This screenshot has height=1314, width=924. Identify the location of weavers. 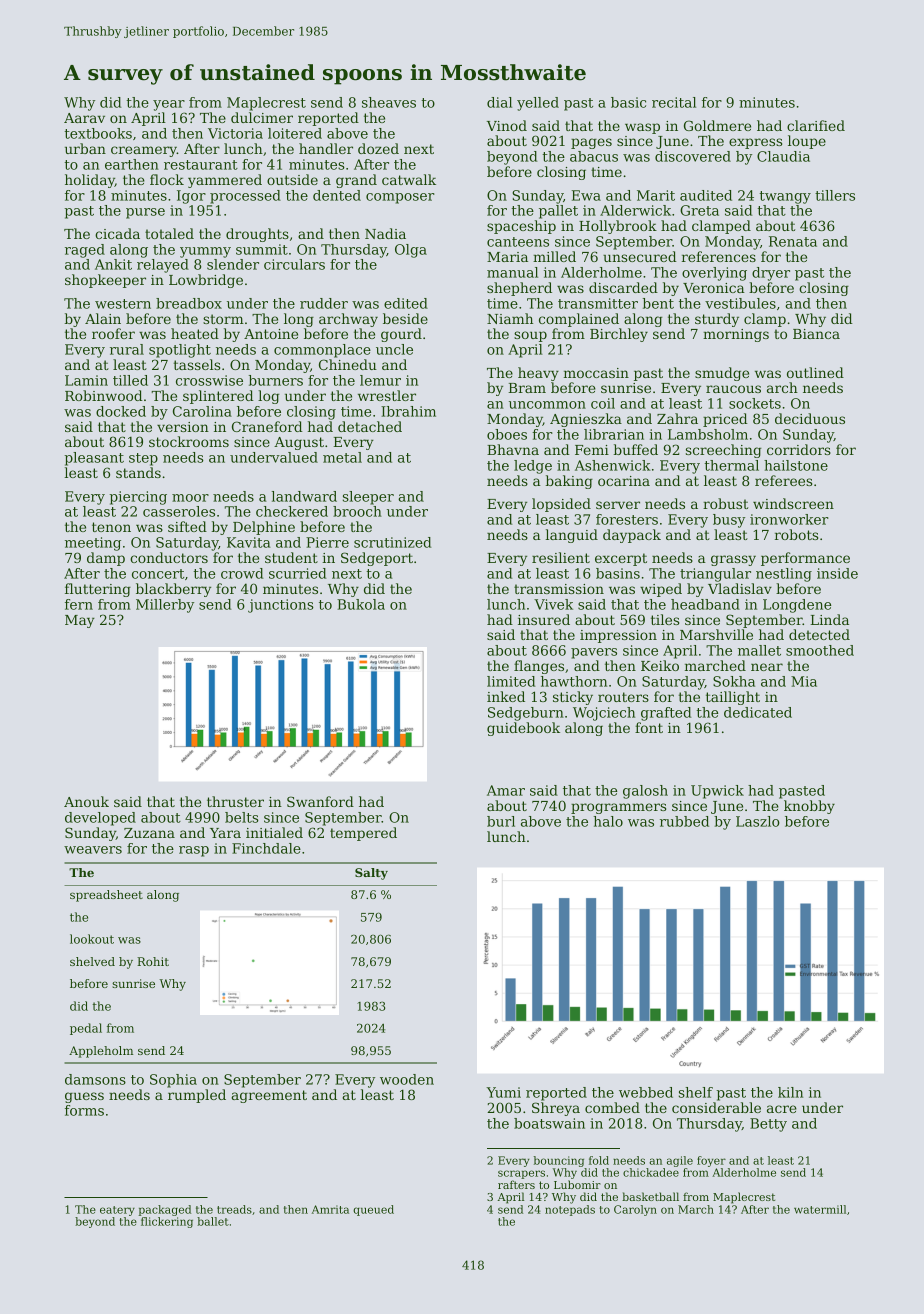
(93, 850).
